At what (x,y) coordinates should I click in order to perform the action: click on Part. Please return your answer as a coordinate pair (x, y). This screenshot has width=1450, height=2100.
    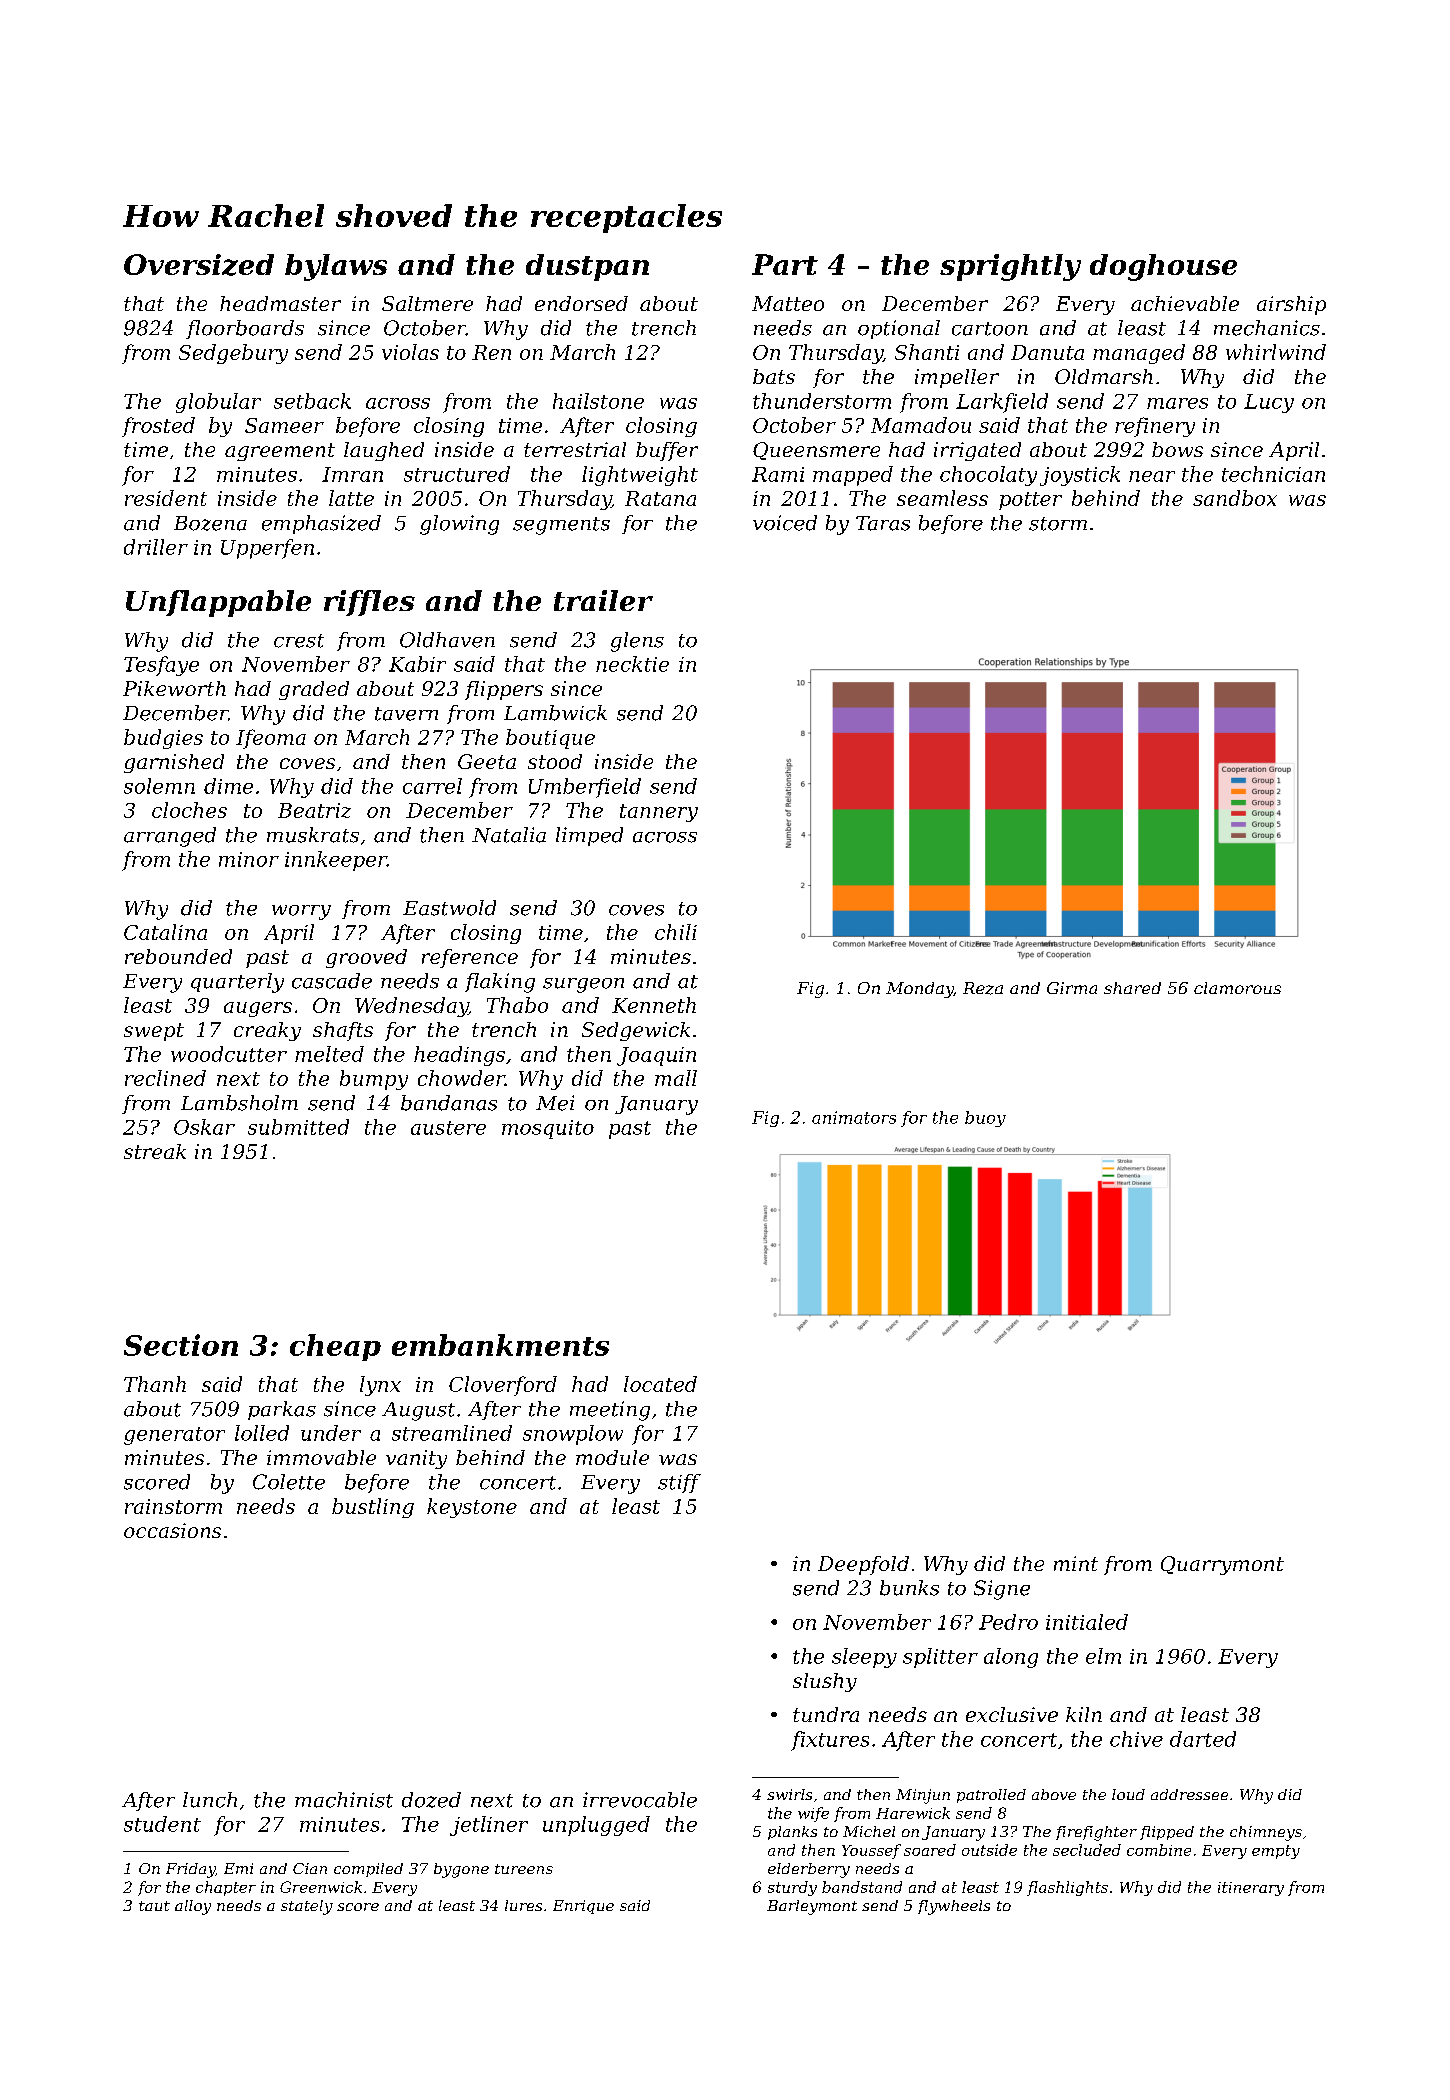
    Looking at the image, I should click on (785, 264).
